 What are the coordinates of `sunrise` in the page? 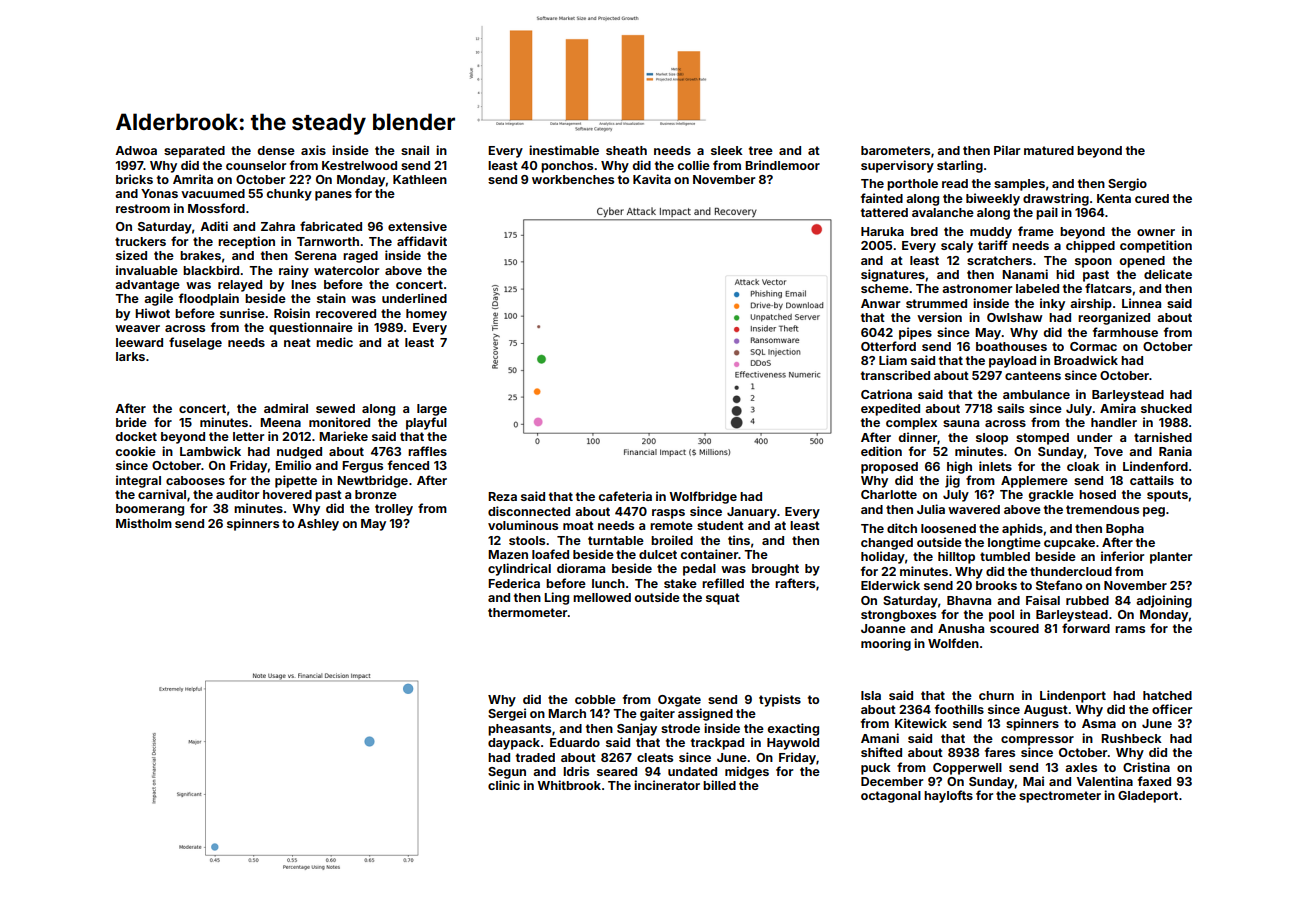 It's located at (242, 313).
